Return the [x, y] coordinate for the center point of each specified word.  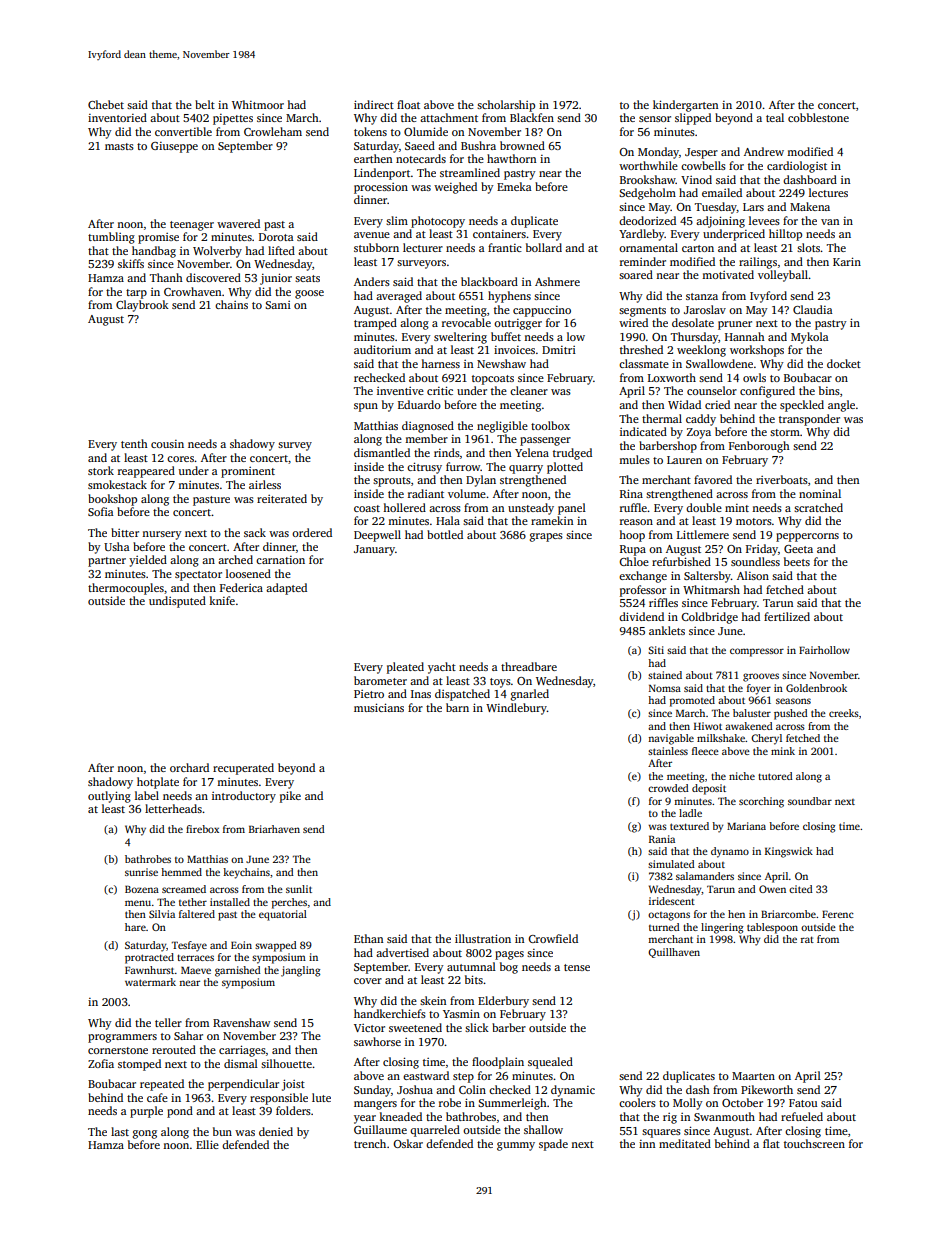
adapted [286, 589]
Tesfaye [189, 946]
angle [841, 406]
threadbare [529, 666]
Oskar [408, 1143]
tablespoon [772, 928]
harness [440, 363]
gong [145, 1134]
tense [577, 967]
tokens [370, 131]
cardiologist [797, 167]
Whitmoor [258, 104]
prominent [248, 472]
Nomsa [665, 688]
